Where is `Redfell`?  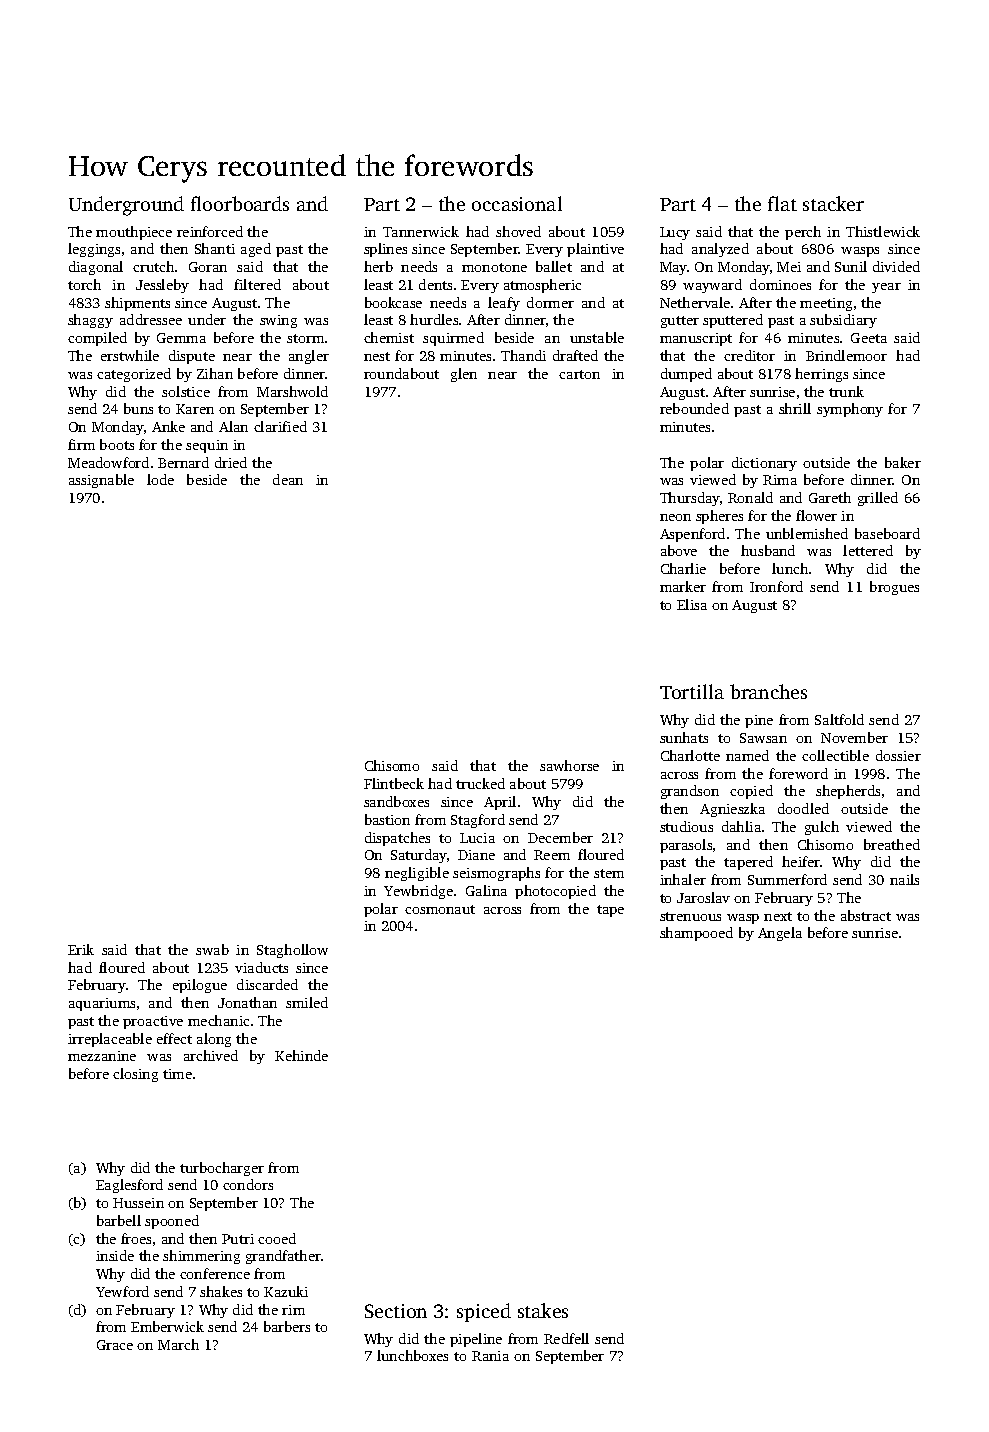
Redfell is located at coordinates (566, 1338).
